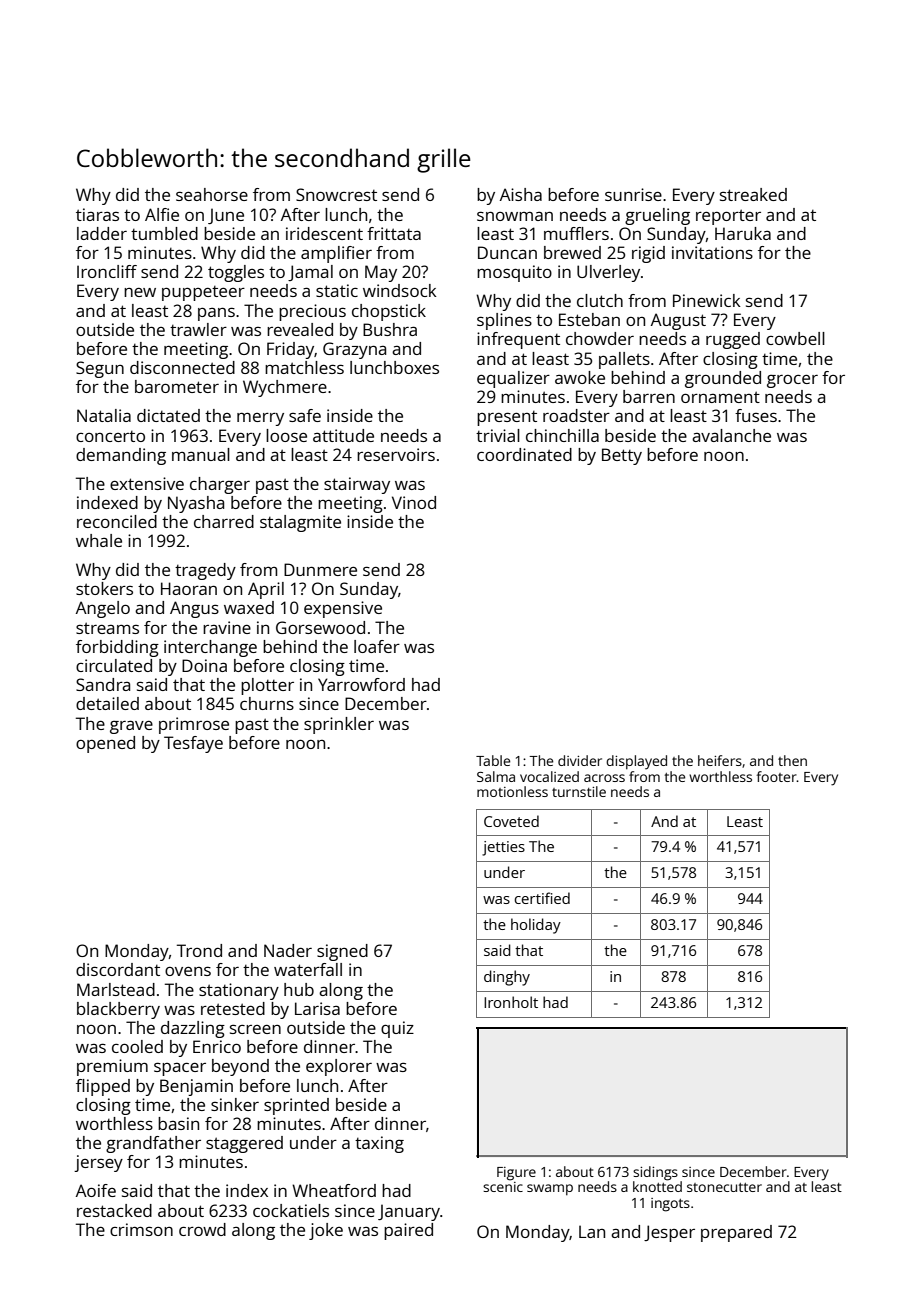 This screenshot has width=924, height=1314. What do you see at coordinates (377, 646) in the screenshot?
I see `loafer` at bounding box center [377, 646].
